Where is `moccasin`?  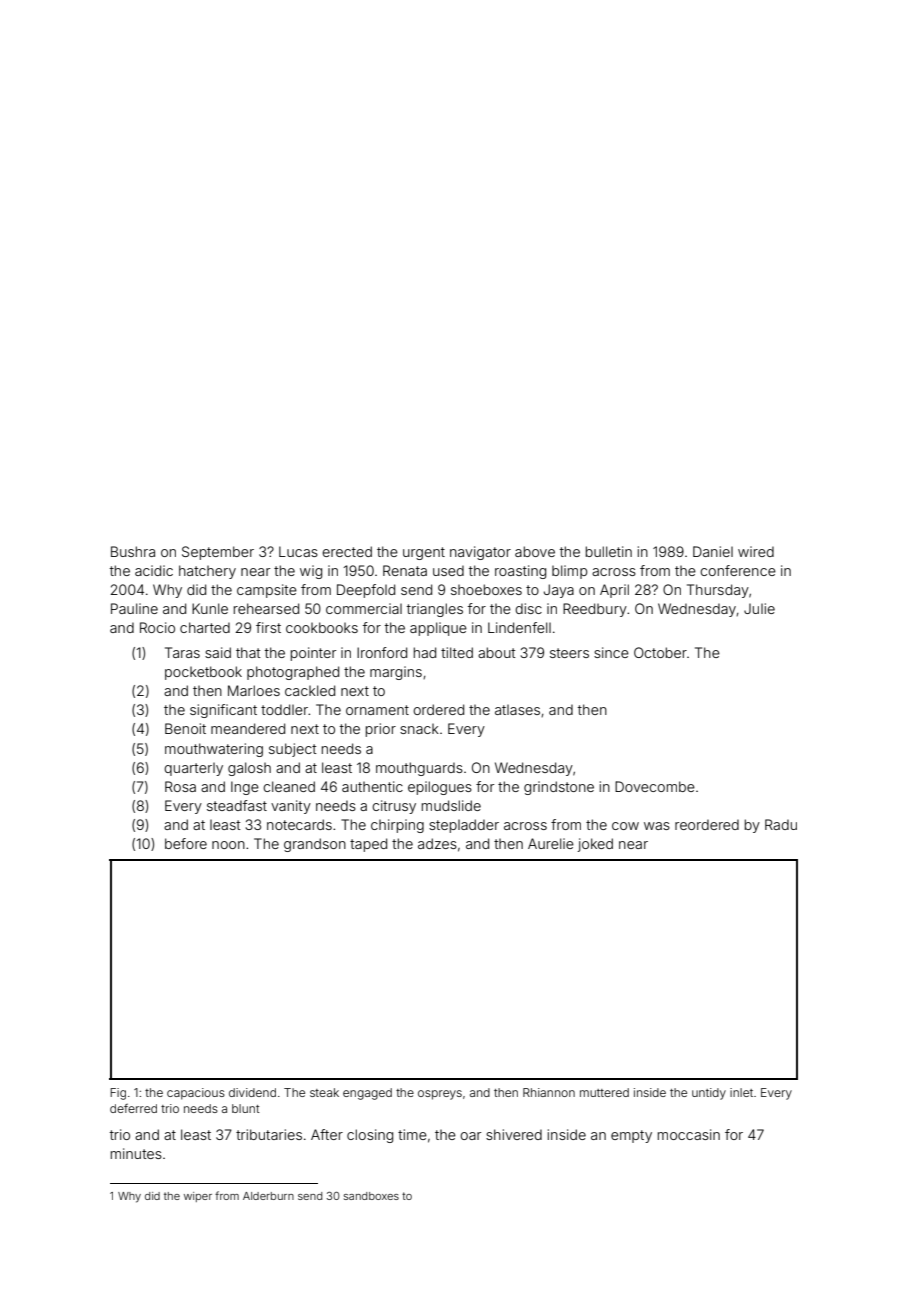
moccasin is located at coordinates (689, 1134).
